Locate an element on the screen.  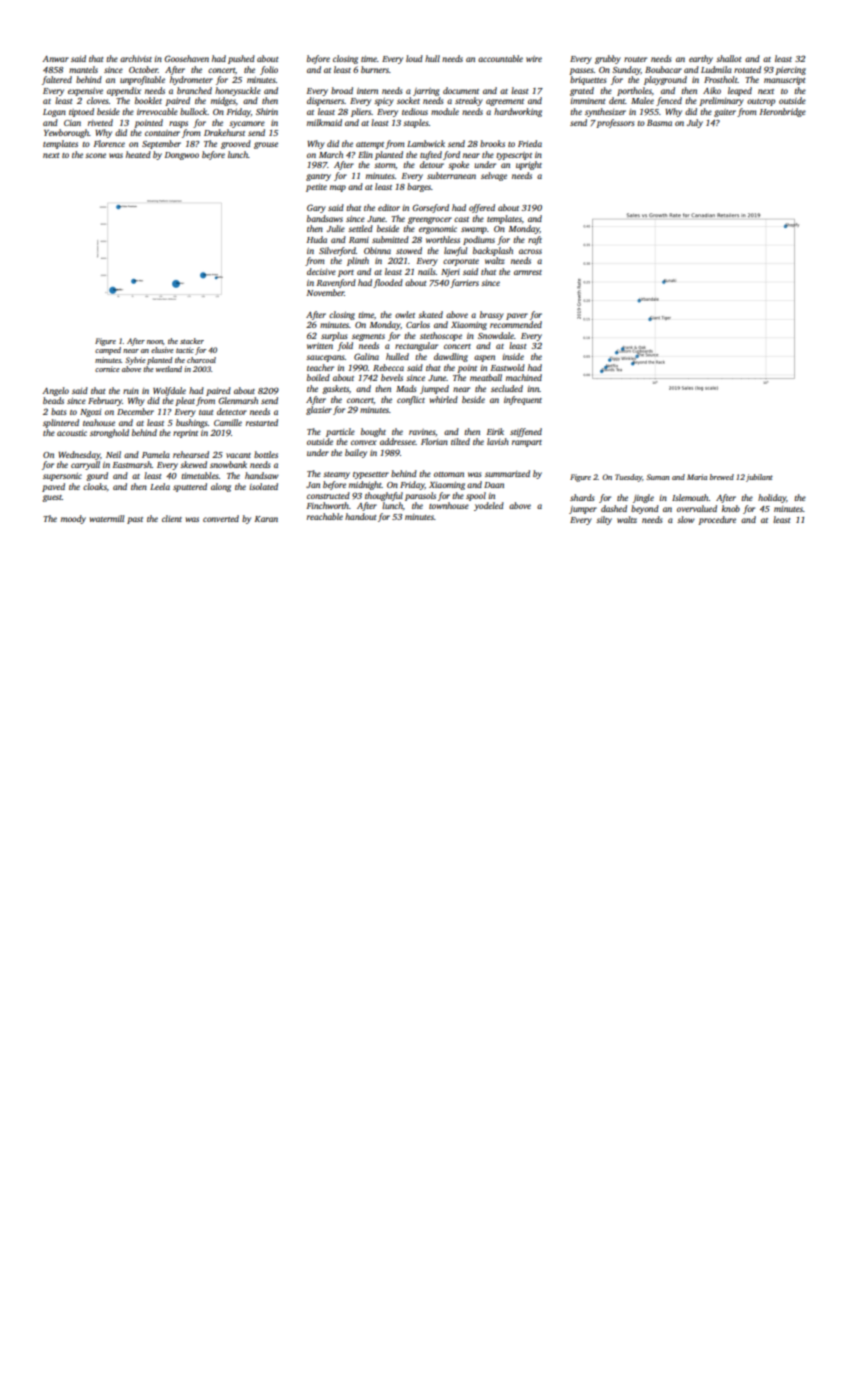
grouse is located at coordinates (266, 145).
